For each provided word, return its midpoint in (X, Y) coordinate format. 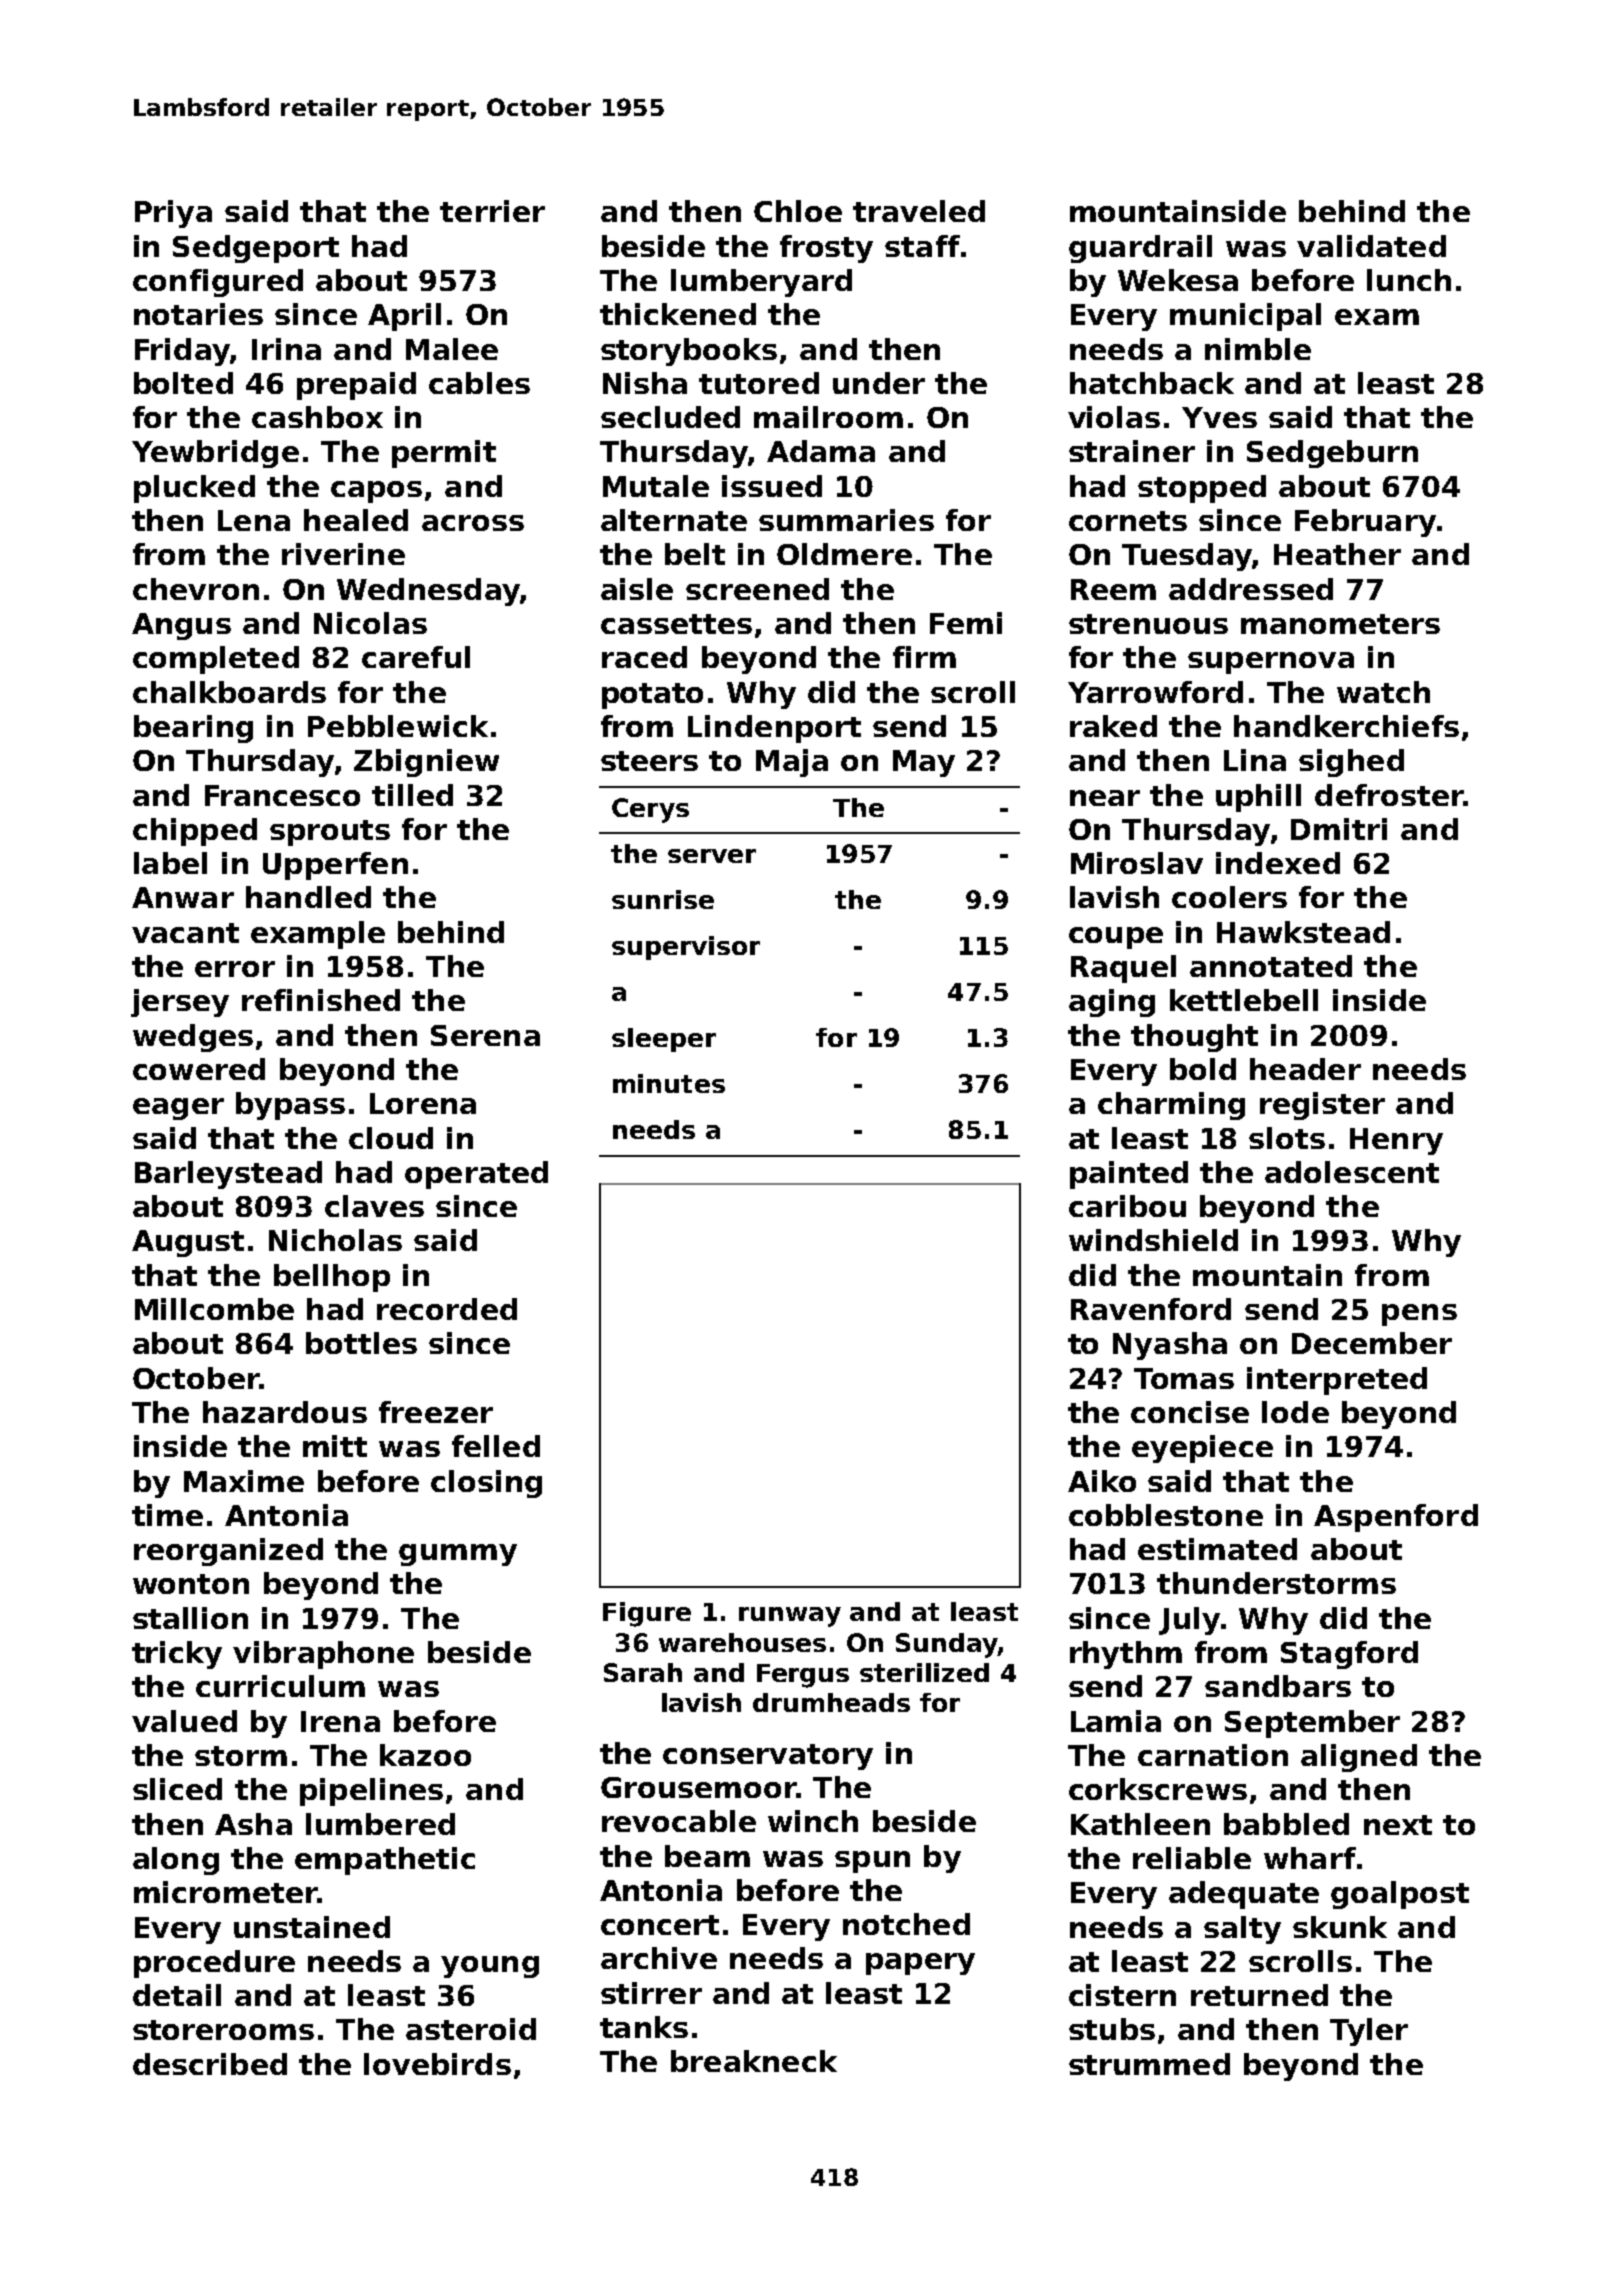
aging (1112, 1003)
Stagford (1349, 1655)
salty (1242, 1930)
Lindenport (774, 729)
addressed (1251, 589)
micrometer (225, 1892)
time (167, 1515)
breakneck (754, 2061)
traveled (919, 211)
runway (790, 1617)
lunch (1409, 280)
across (473, 523)
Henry (1396, 1141)
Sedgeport (256, 249)
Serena (485, 1035)
